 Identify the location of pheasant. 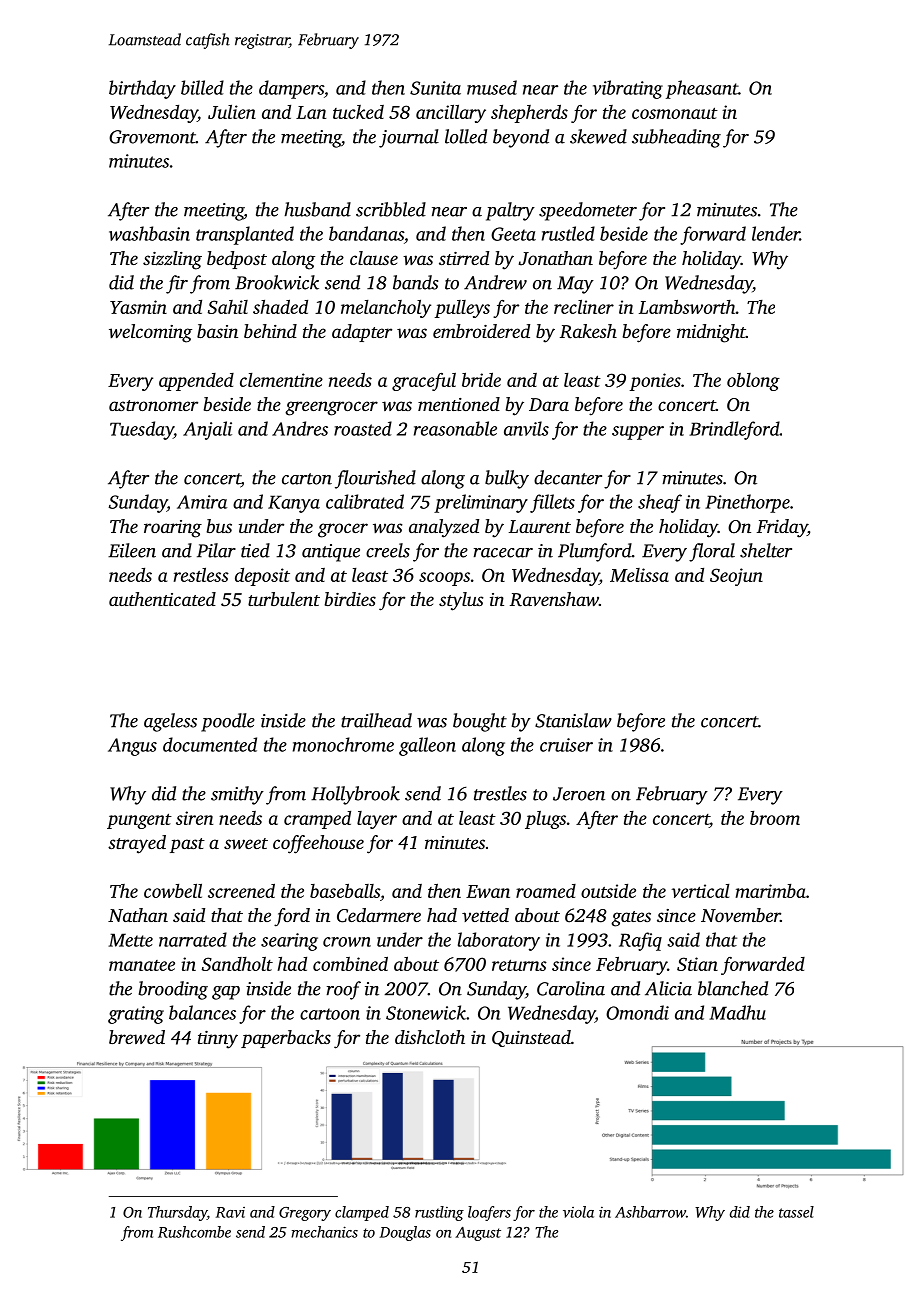
(702, 89).
